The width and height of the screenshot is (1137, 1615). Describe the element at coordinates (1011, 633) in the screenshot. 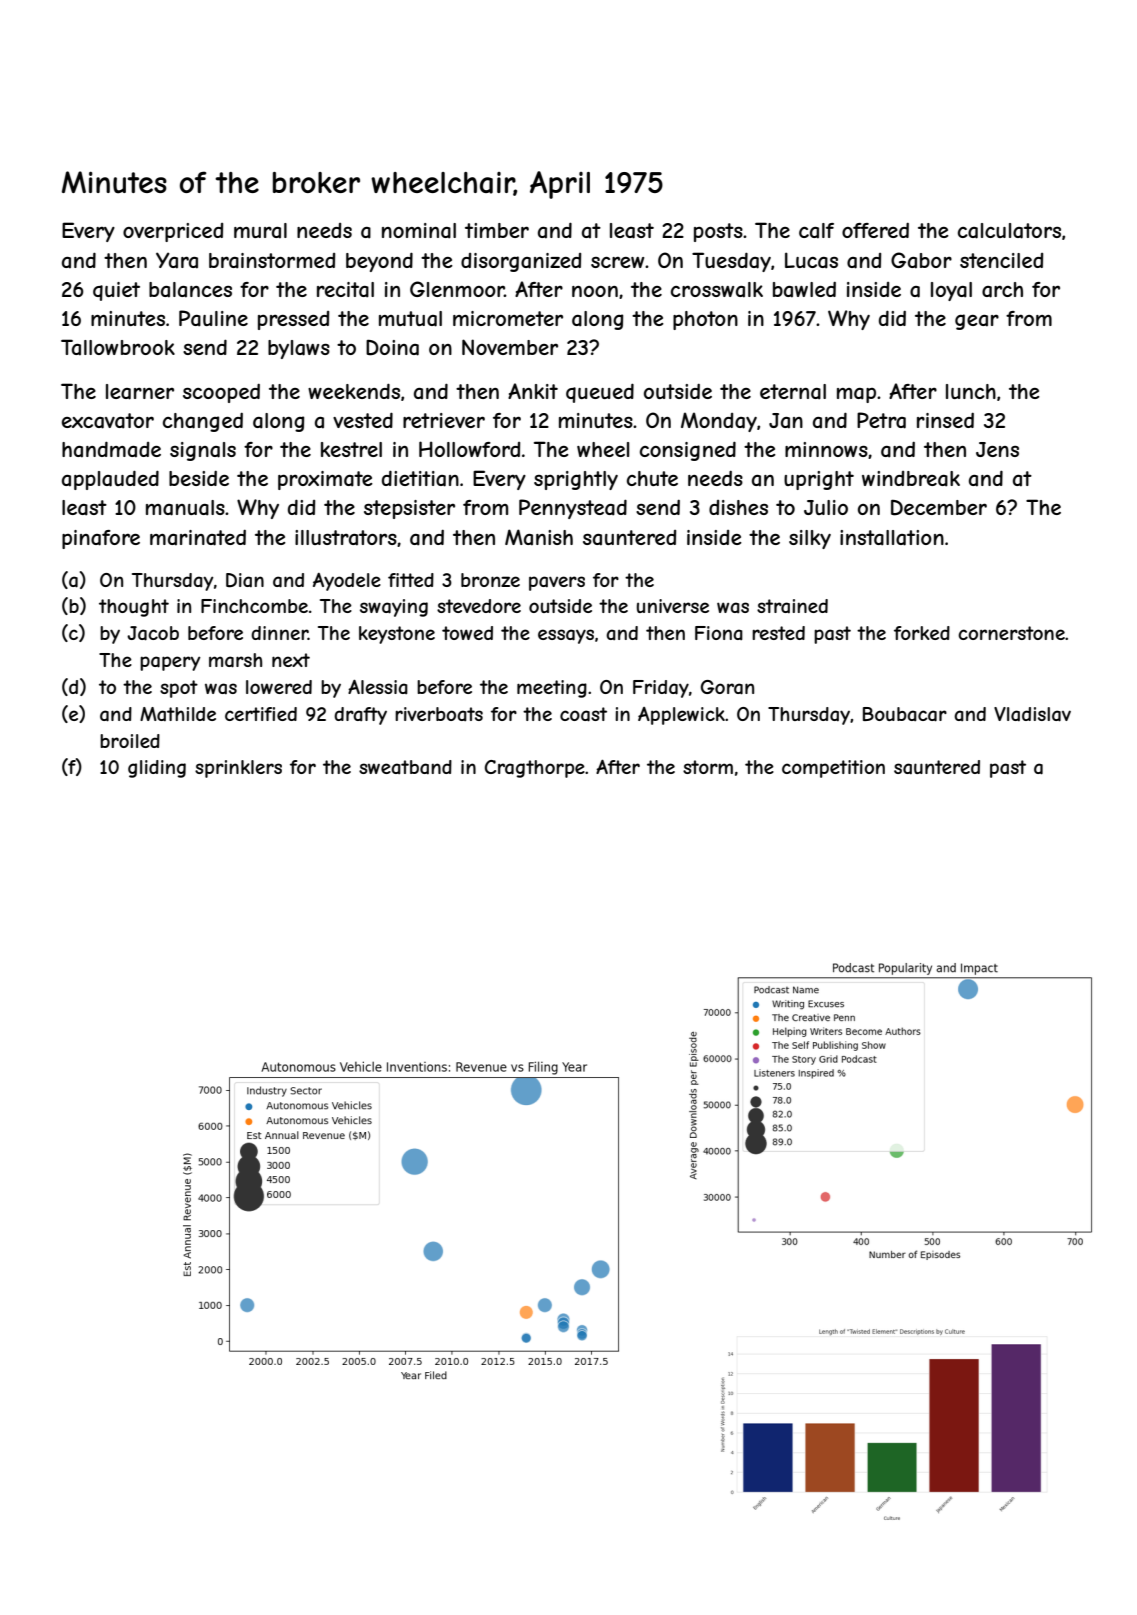

I see `cornerstone` at that location.
